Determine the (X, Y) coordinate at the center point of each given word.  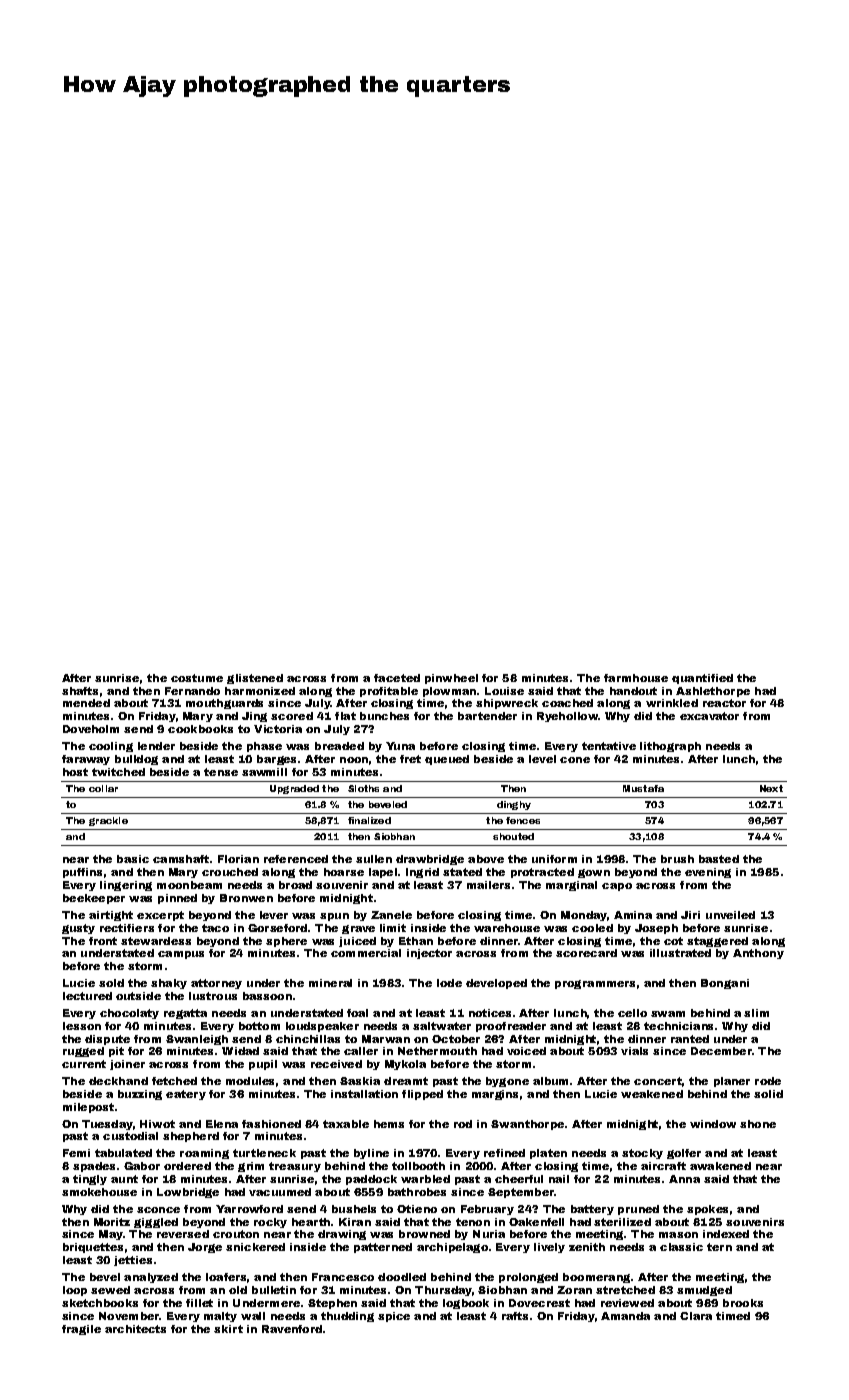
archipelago (452, 1248)
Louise (504, 691)
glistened (255, 679)
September (521, 1193)
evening (708, 873)
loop (75, 1291)
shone (758, 1124)
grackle (108, 821)
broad (295, 885)
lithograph (670, 747)
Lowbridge (188, 1193)
